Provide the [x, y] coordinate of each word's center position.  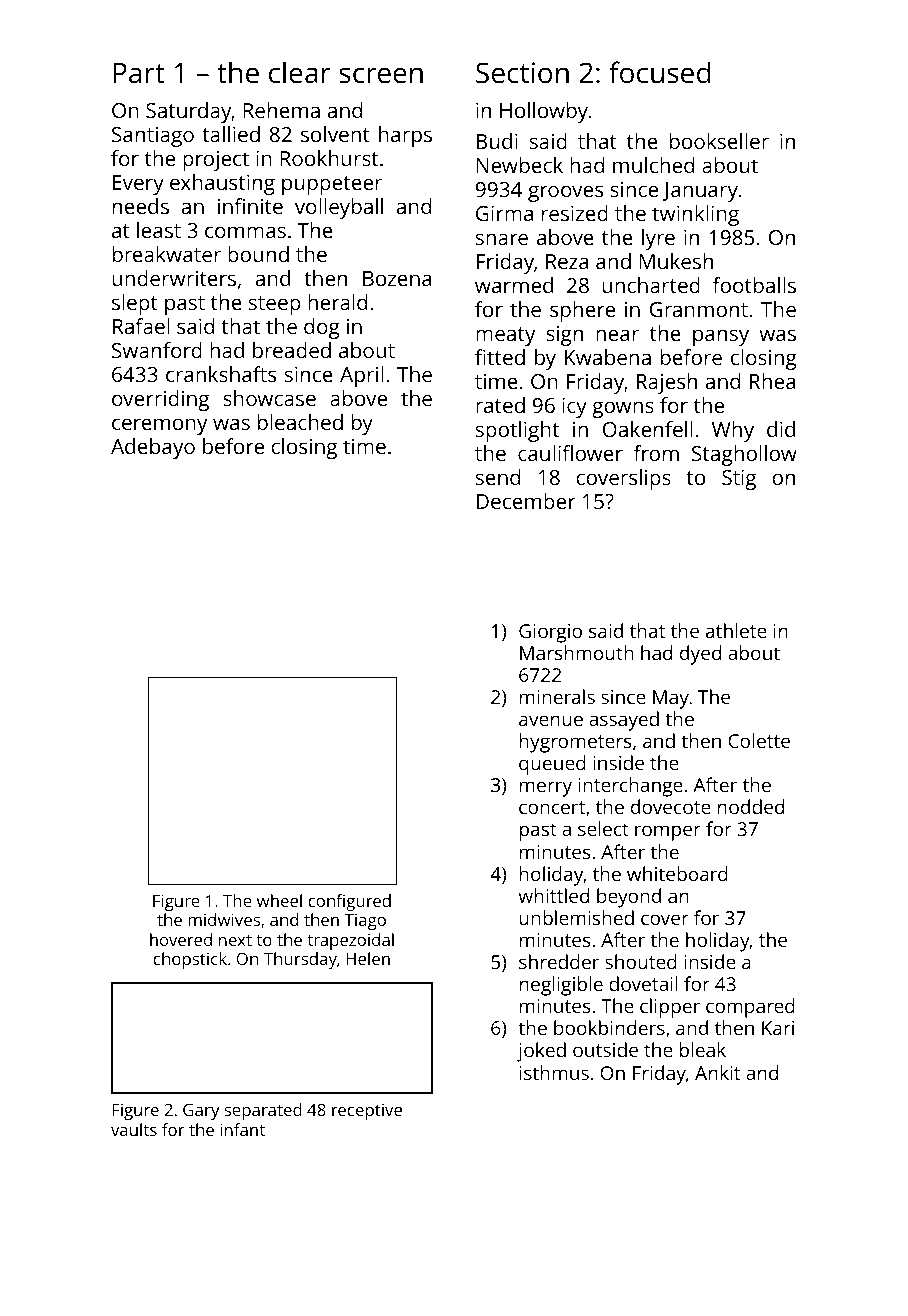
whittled [553, 895]
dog [322, 328]
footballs [754, 285]
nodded [751, 806]
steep [275, 305]
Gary [201, 1112]
